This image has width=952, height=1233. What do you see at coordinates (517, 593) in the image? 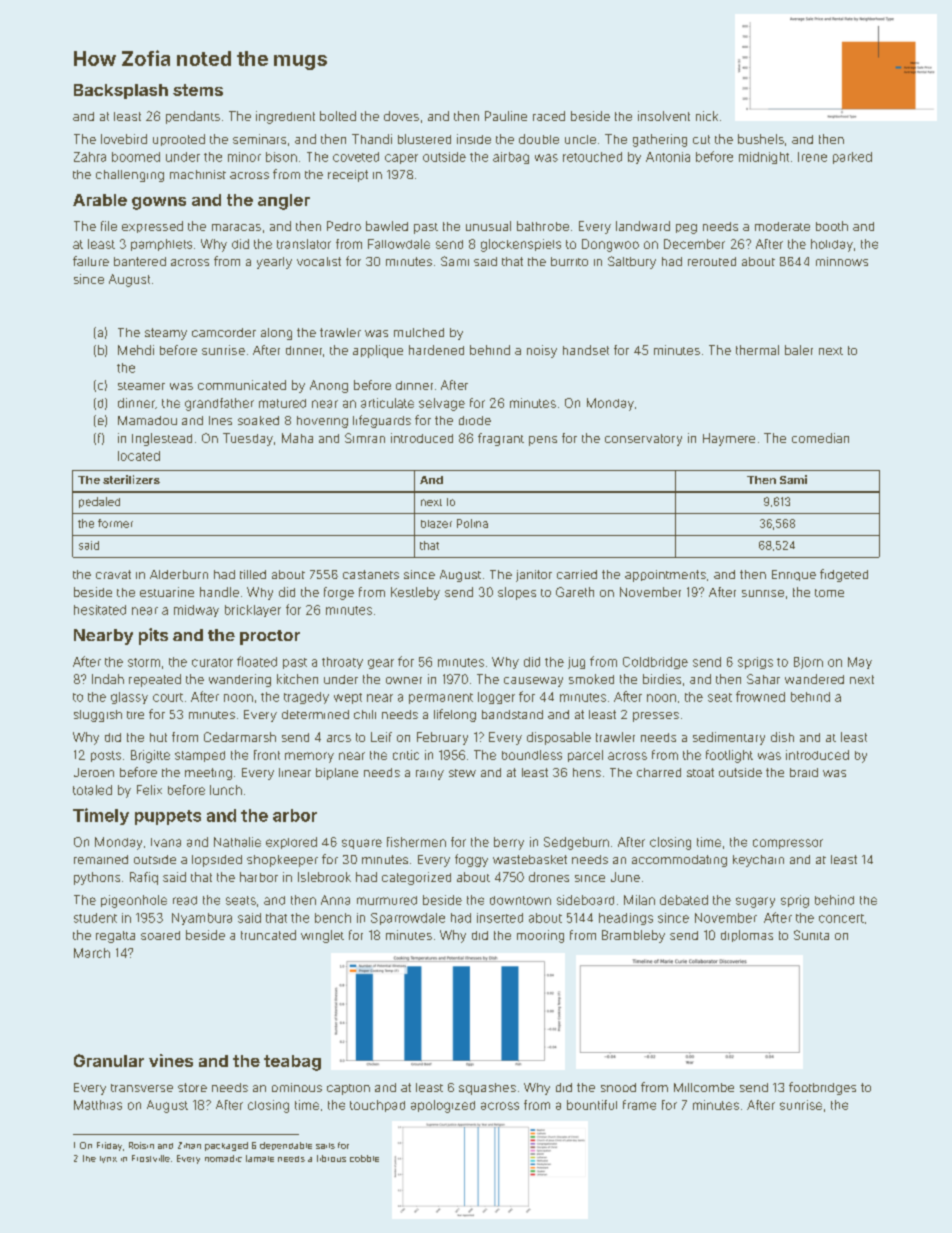
I see `slopes` at bounding box center [517, 593].
